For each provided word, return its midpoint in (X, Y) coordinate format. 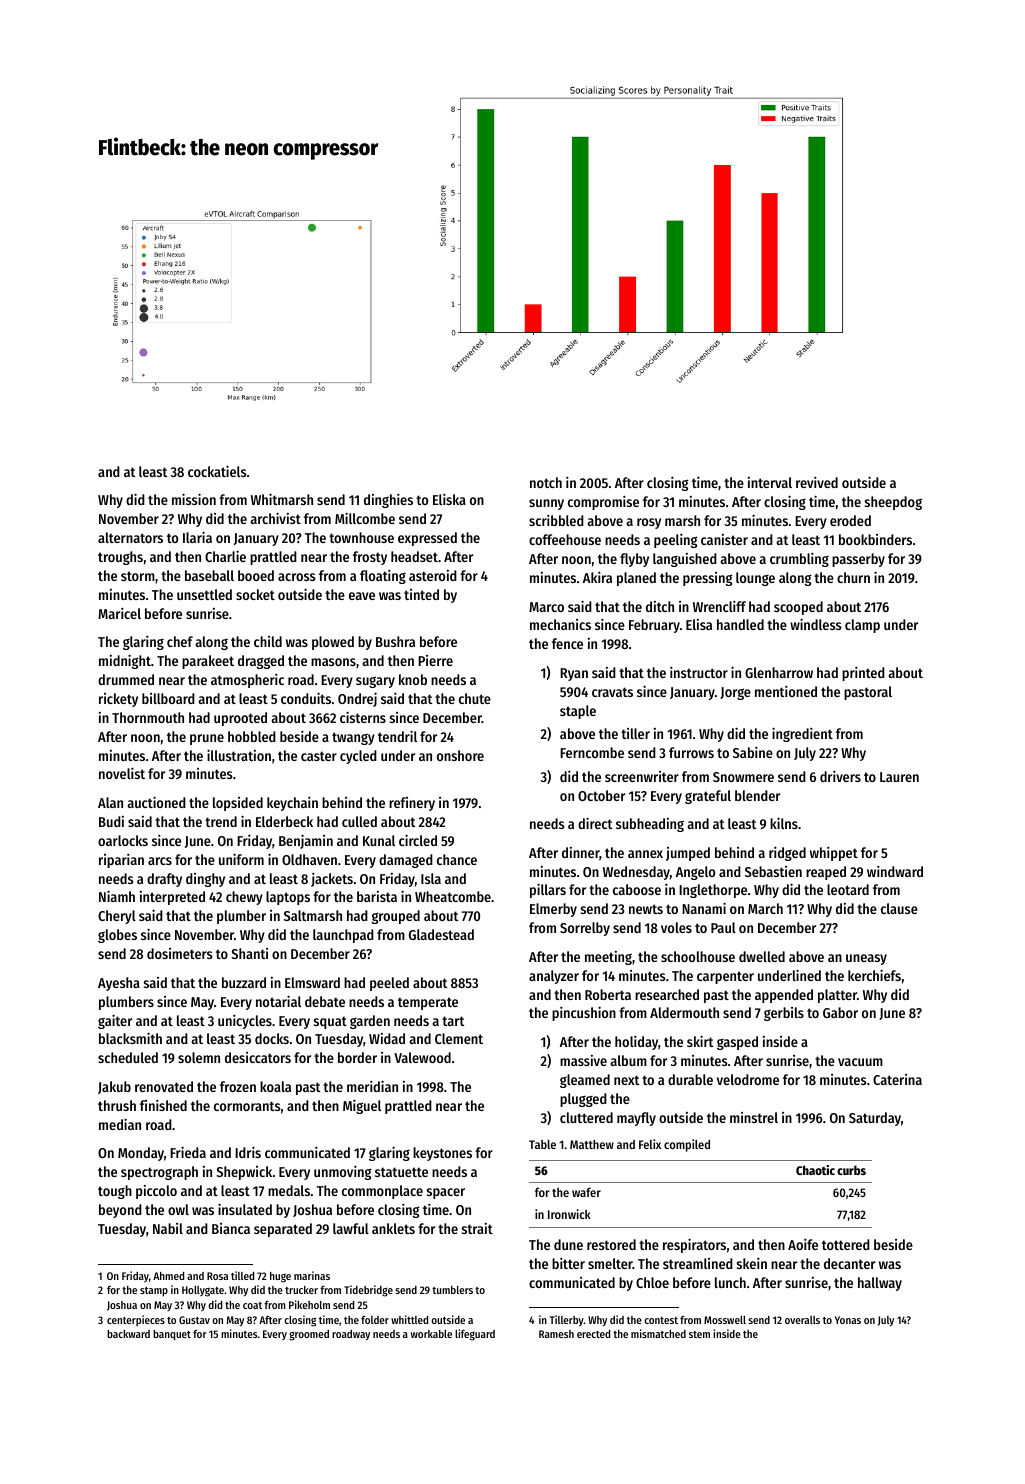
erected (593, 1334)
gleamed (585, 1081)
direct (595, 823)
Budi (111, 821)
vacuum (860, 1062)
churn (853, 577)
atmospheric (247, 681)
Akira (597, 577)
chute (475, 698)
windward (895, 871)
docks (272, 1038)
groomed (309, 1335)
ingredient (802, 734)
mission (194, 499)
